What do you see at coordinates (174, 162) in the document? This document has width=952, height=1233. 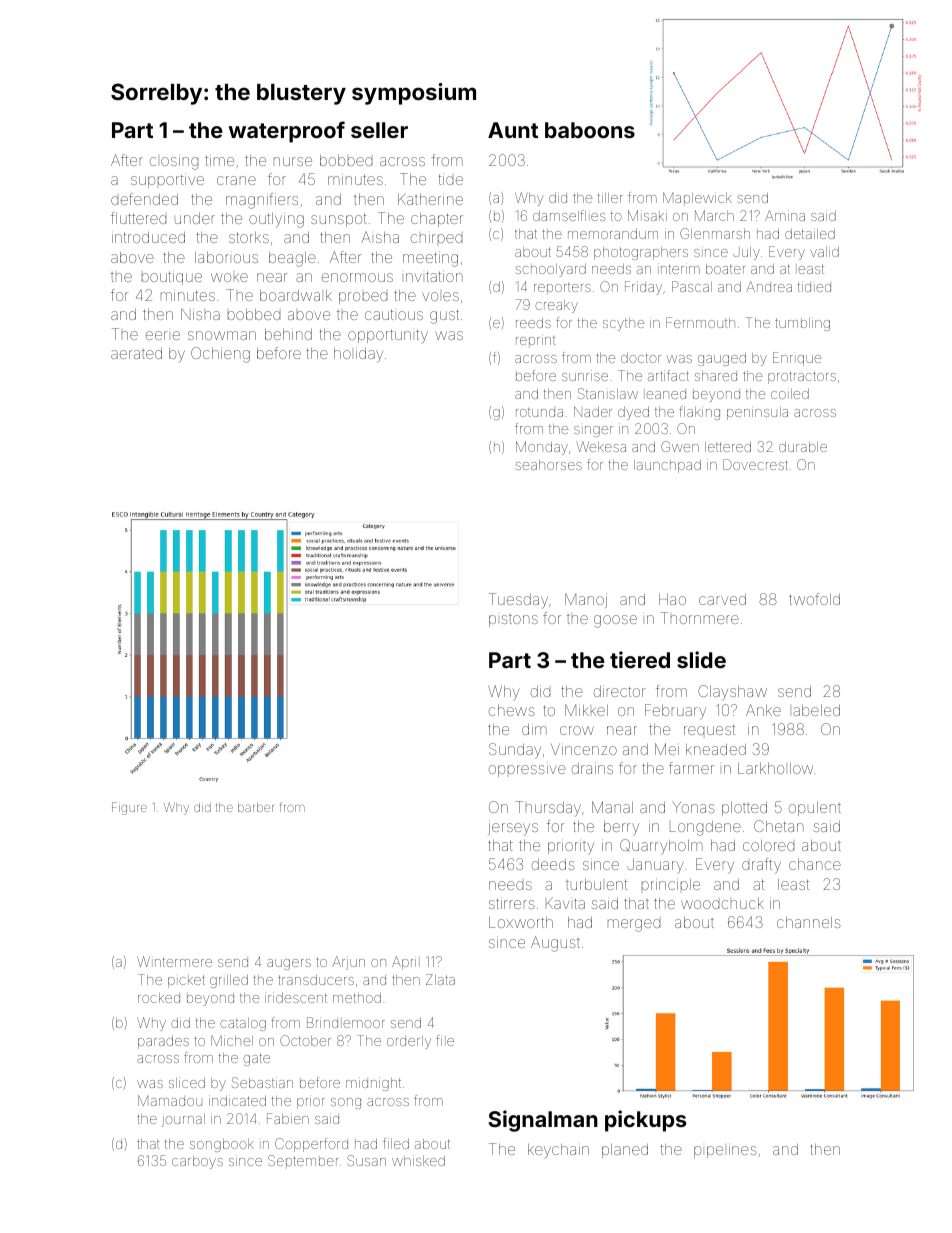 I see `closing` at bounding box center [174, 162].
